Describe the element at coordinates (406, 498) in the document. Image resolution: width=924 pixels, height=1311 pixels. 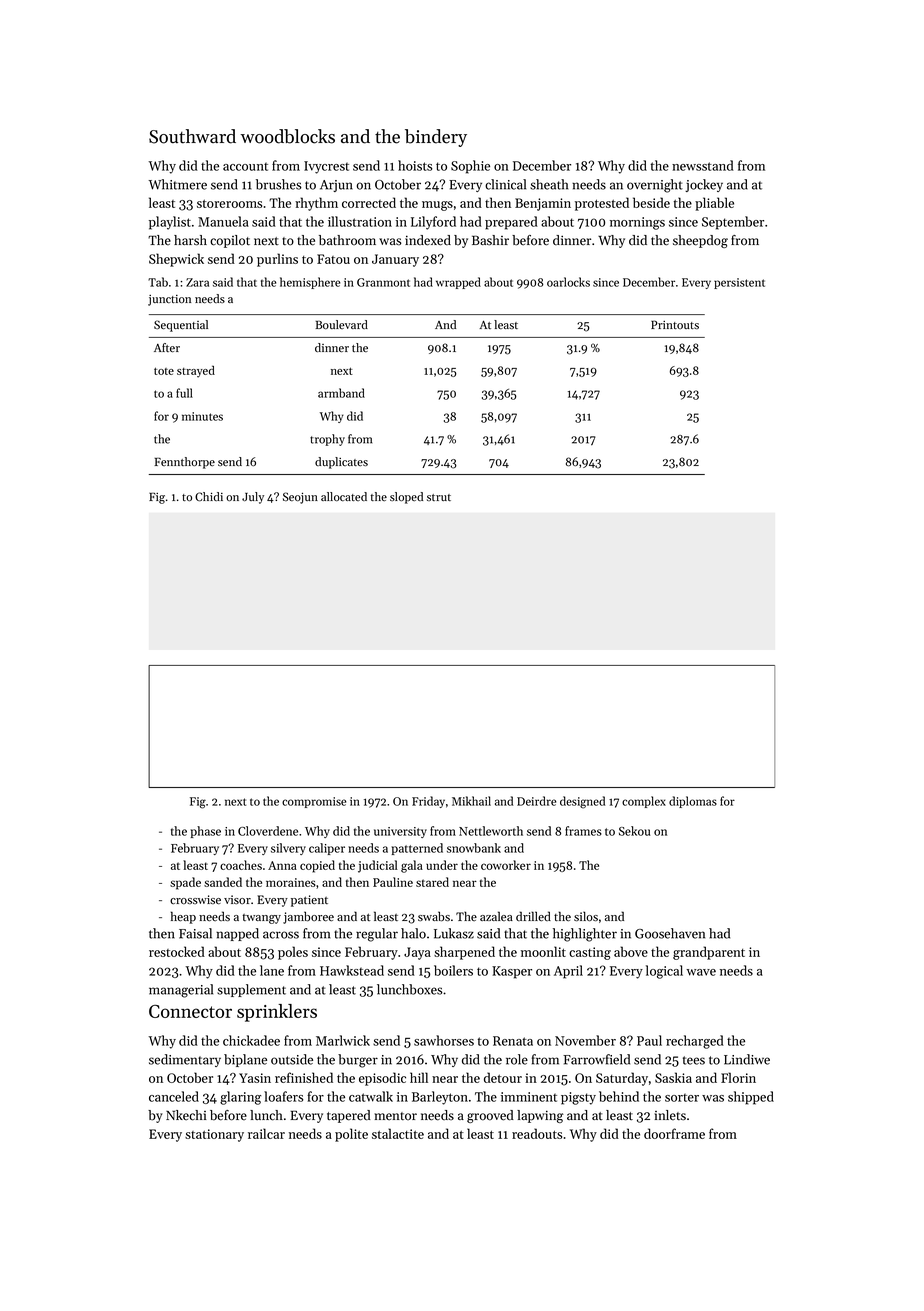
I see `sloped` at that location.
